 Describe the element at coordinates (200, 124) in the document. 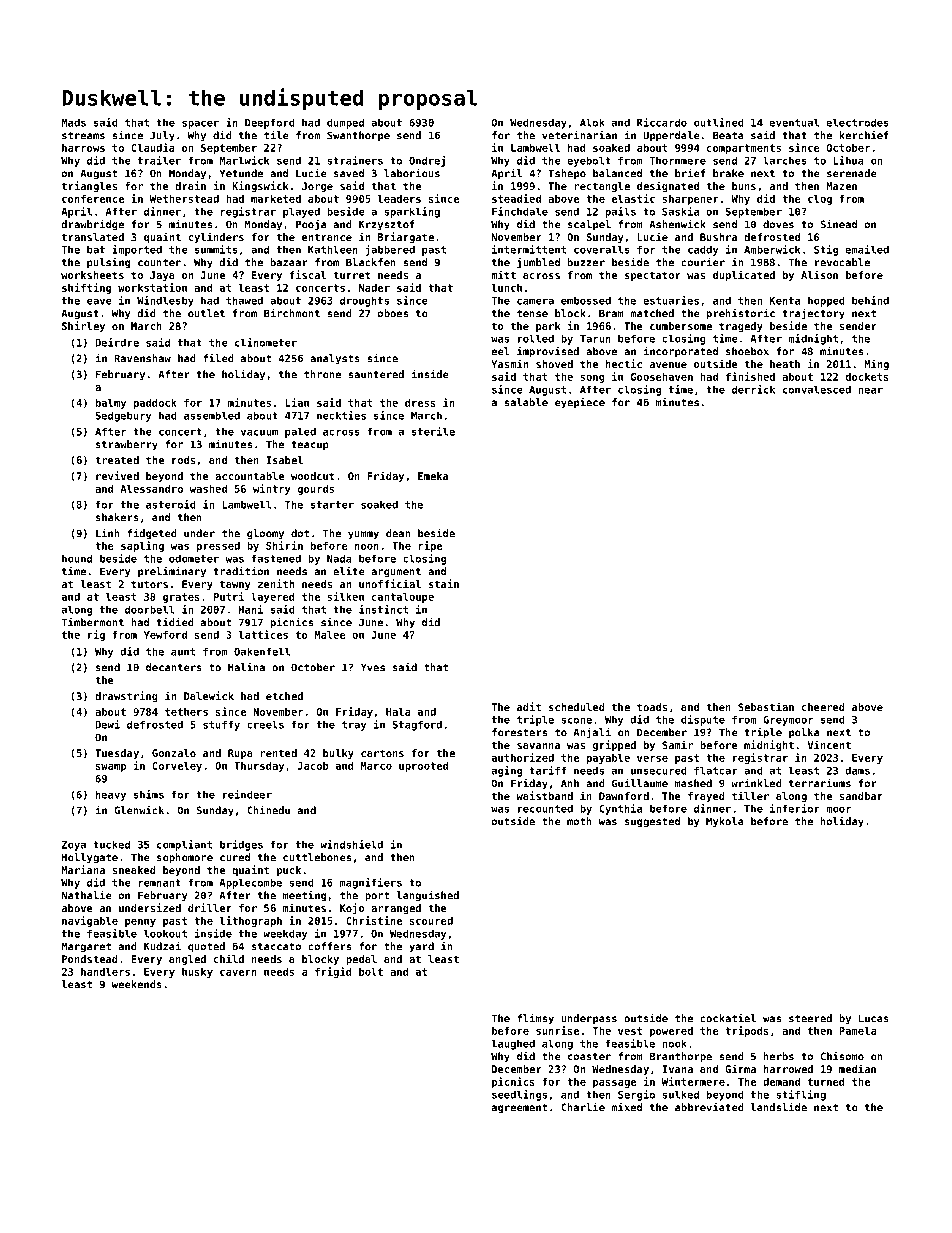

I see `spacer` at that location.
